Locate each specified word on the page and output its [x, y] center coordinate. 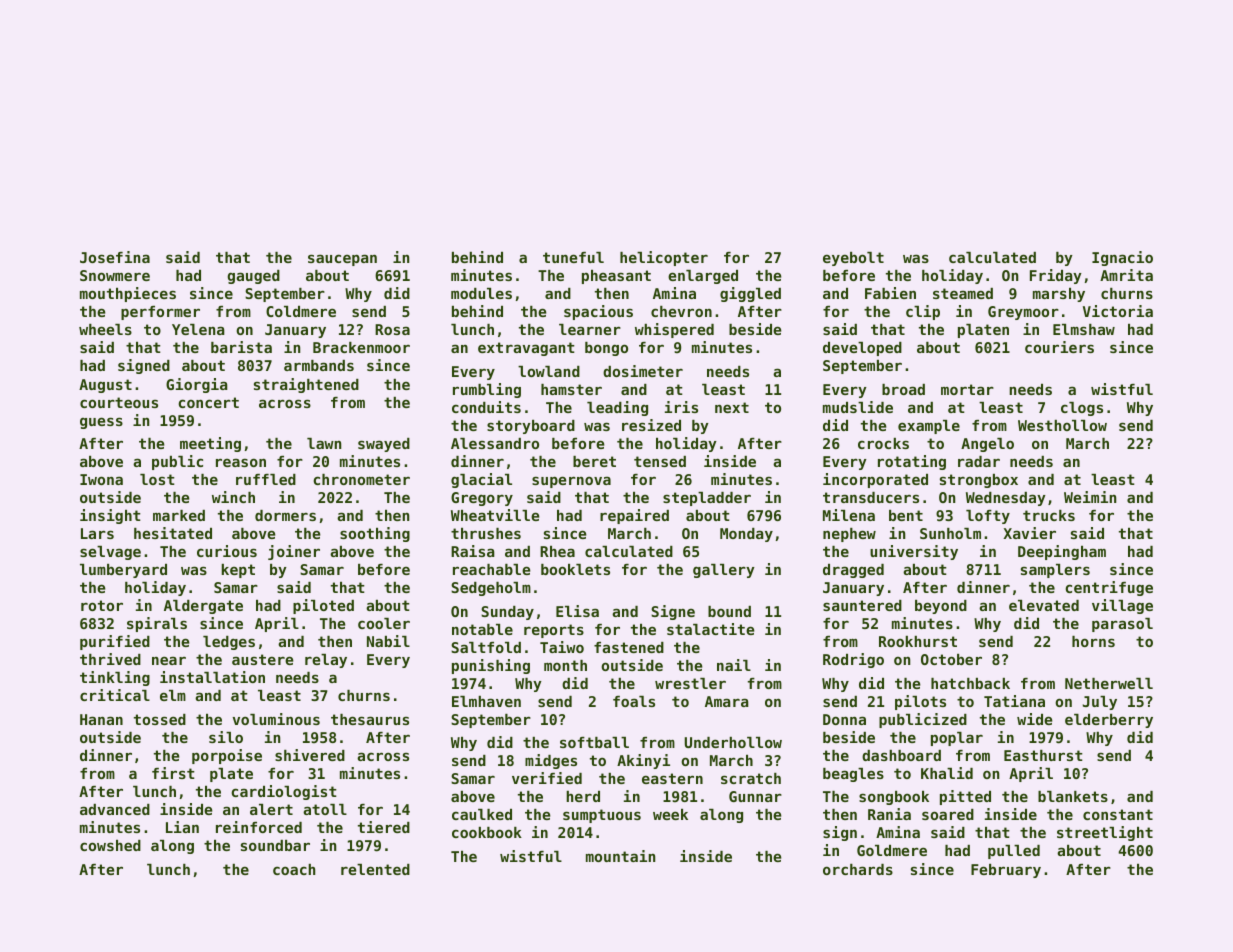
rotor [102, 605]
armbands [319, 365]
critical [115, 695]
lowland [549, 371]
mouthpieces [128, 294]
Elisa [577, 611]
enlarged [703, 277]
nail [734, 665]
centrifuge [1109, 588]
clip [923, 312]
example [929, 427]
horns [1093, 641]
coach [294, 869]
